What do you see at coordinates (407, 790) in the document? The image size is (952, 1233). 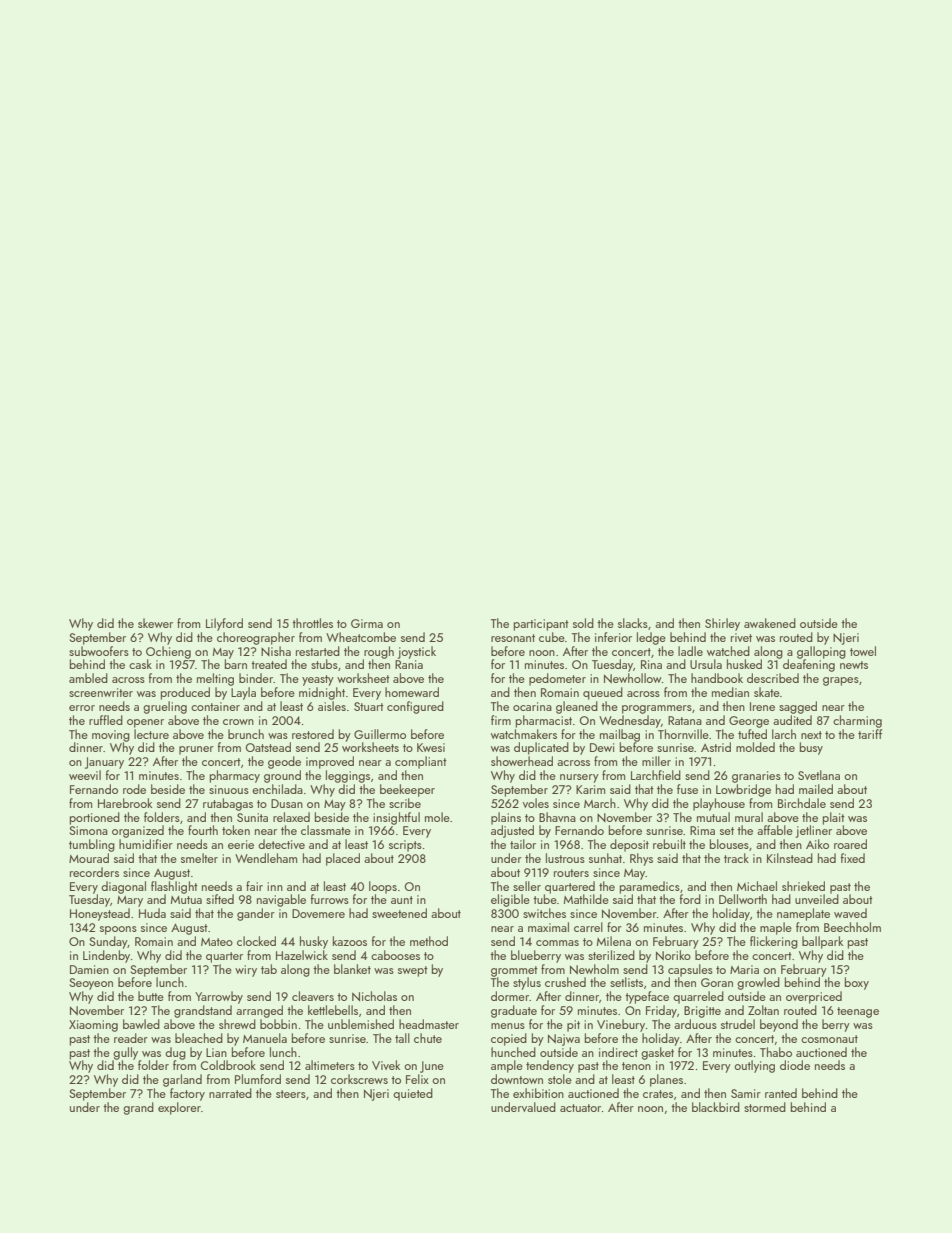 I see `beekeeper` at bounding box center [407, 790].
